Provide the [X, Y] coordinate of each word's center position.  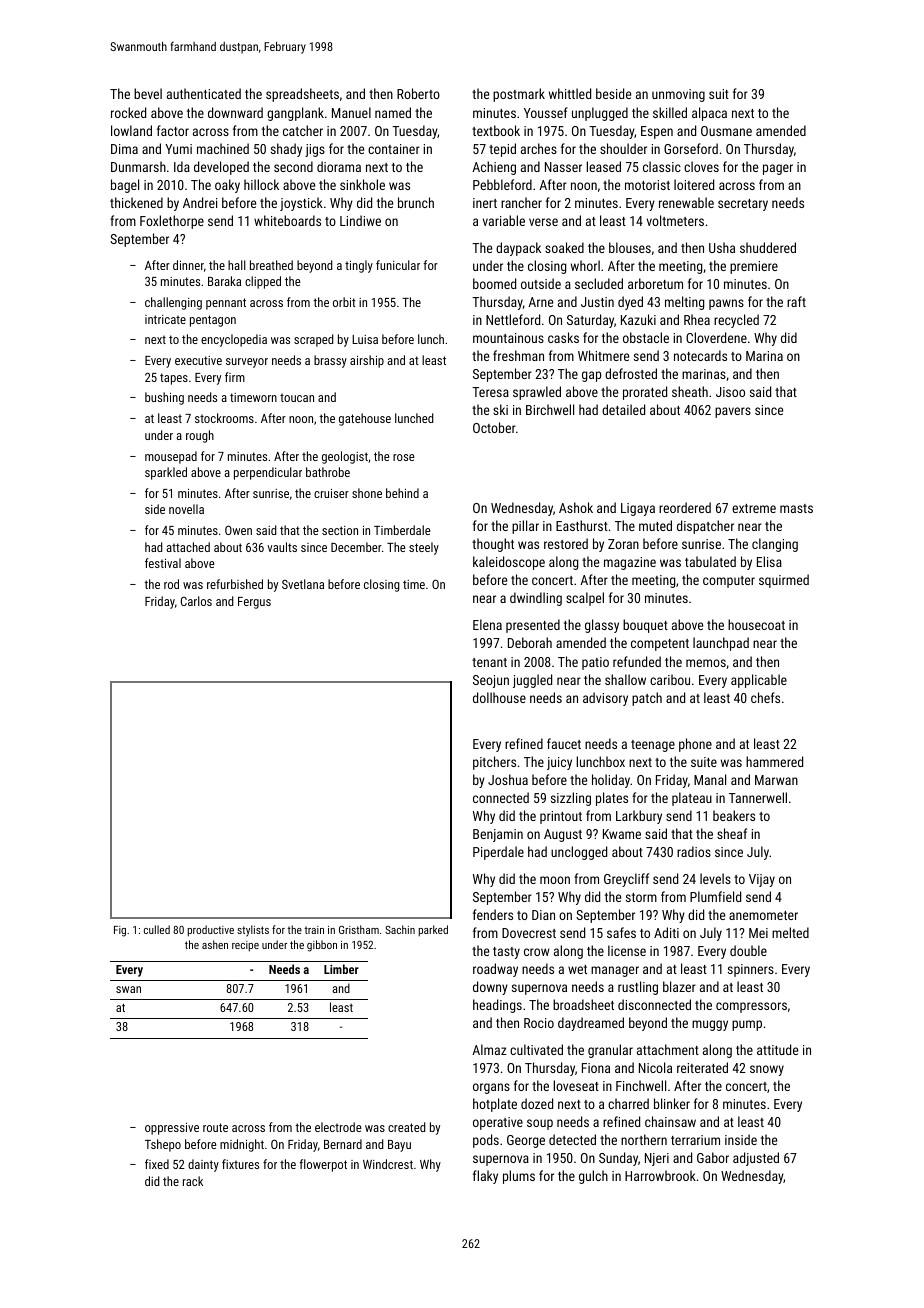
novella [186, 509]
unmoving [678, 95]
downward [235, 112]
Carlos [196, 601]
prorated [645, 393]
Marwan [776, 780]
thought [493, 545]
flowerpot [323, 1165]
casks [563, 337]
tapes [174, 379]
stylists [253, 931]
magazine [630, 563]
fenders [493, 914]
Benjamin [498, 835]
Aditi [666, 932]
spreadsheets [302, 95]
